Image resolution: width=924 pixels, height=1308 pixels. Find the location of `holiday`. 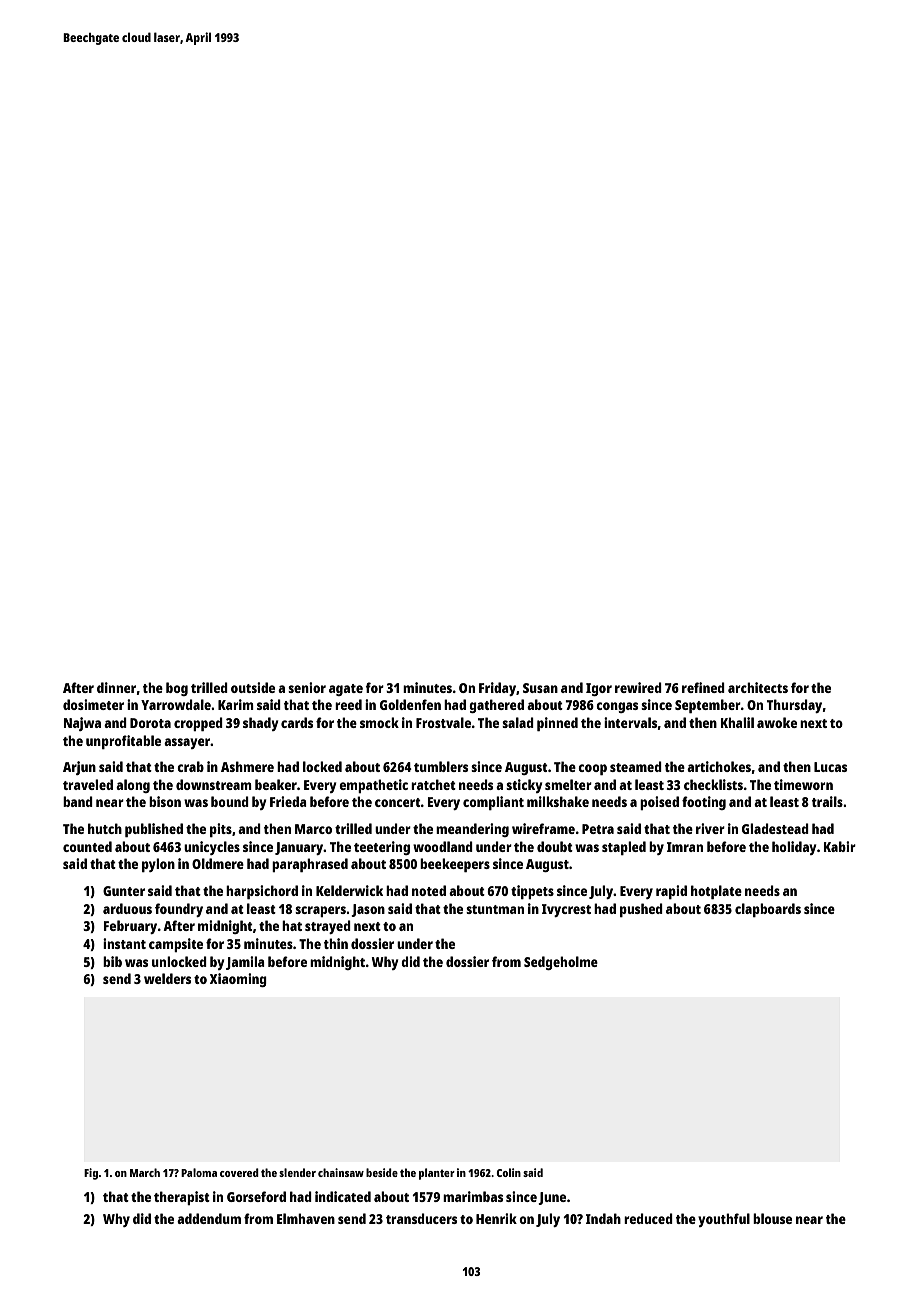

holiday is located at coordinates (794, 848).
